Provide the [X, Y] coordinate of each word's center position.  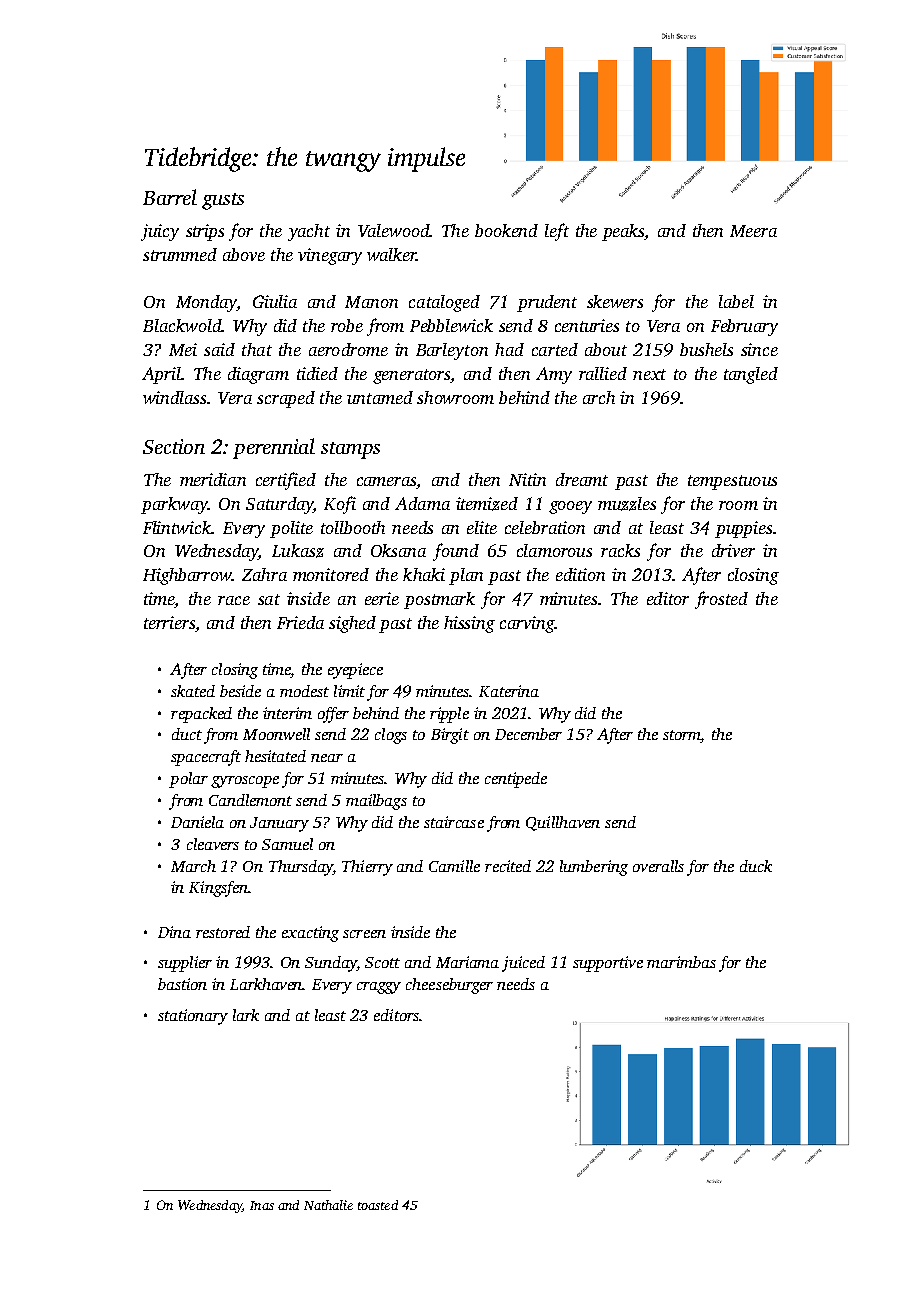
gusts [223, 201]
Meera [753, 231]
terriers [169, 622]
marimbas [681, 962]
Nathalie [328, 1205]
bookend [506, 230]
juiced [523, 964]
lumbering [594, 868]
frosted [721, 600]
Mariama [467, 962]
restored [223, 932]
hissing [469, 624]
